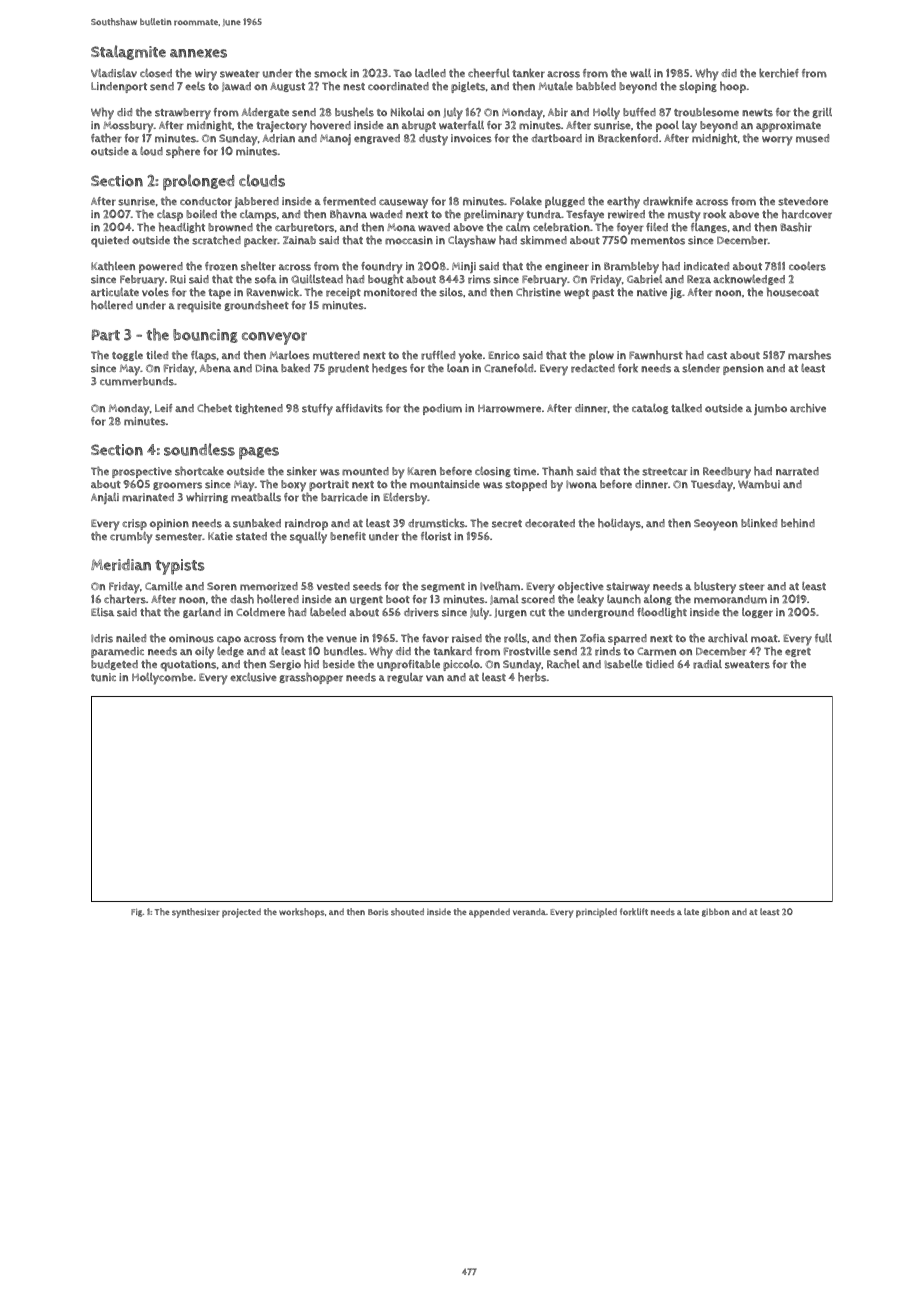  I want to click on Lindenport, so click(119, 87).
